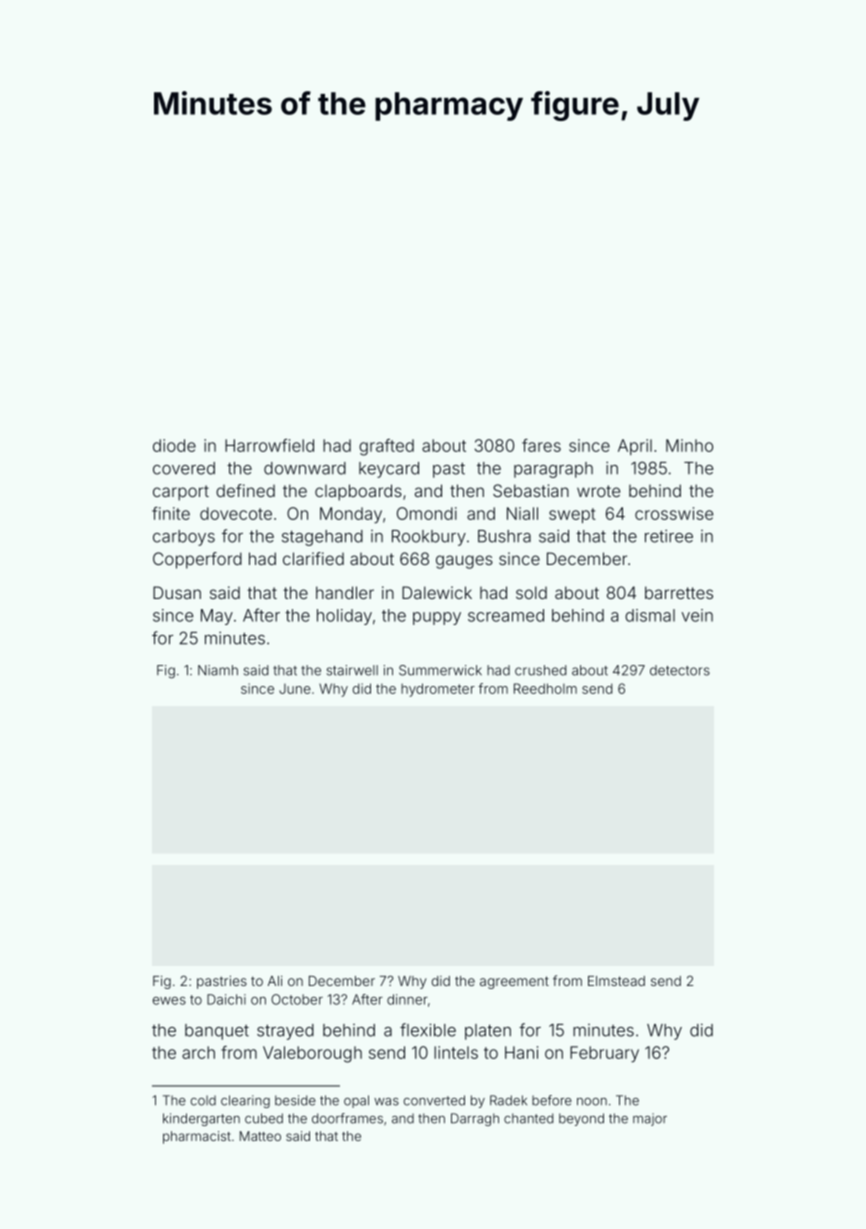 This screenshot has height=1229, width=866. What do you see at coordinates (674, 513) in the screenshot?
I see `crosswise` at bounding box center [674, 513].
